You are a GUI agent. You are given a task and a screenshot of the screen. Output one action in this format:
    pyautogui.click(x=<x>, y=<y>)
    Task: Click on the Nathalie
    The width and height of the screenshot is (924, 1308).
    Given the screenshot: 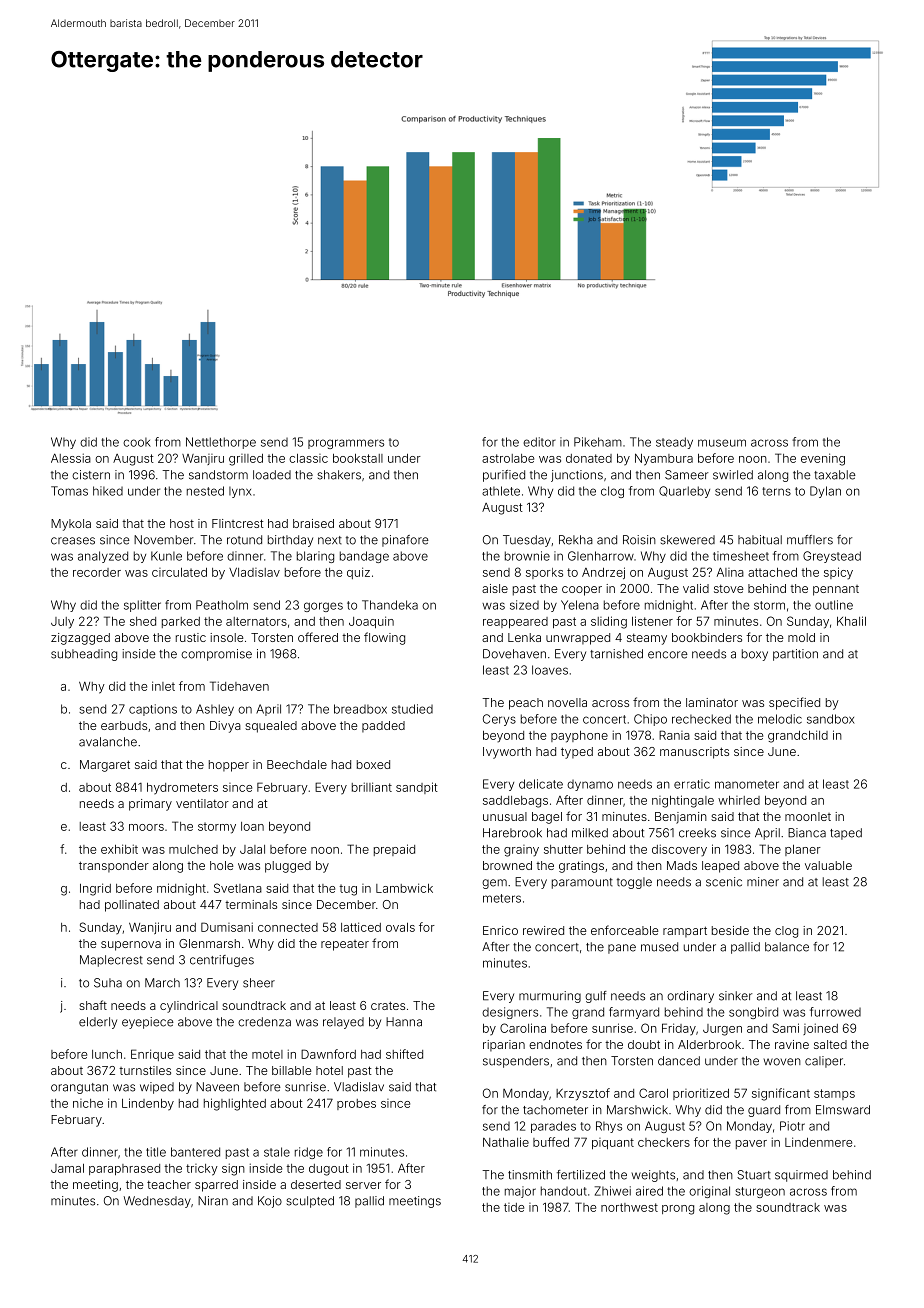 What is the action you would take?
    pyautogui.click(x=506, y=1142)
